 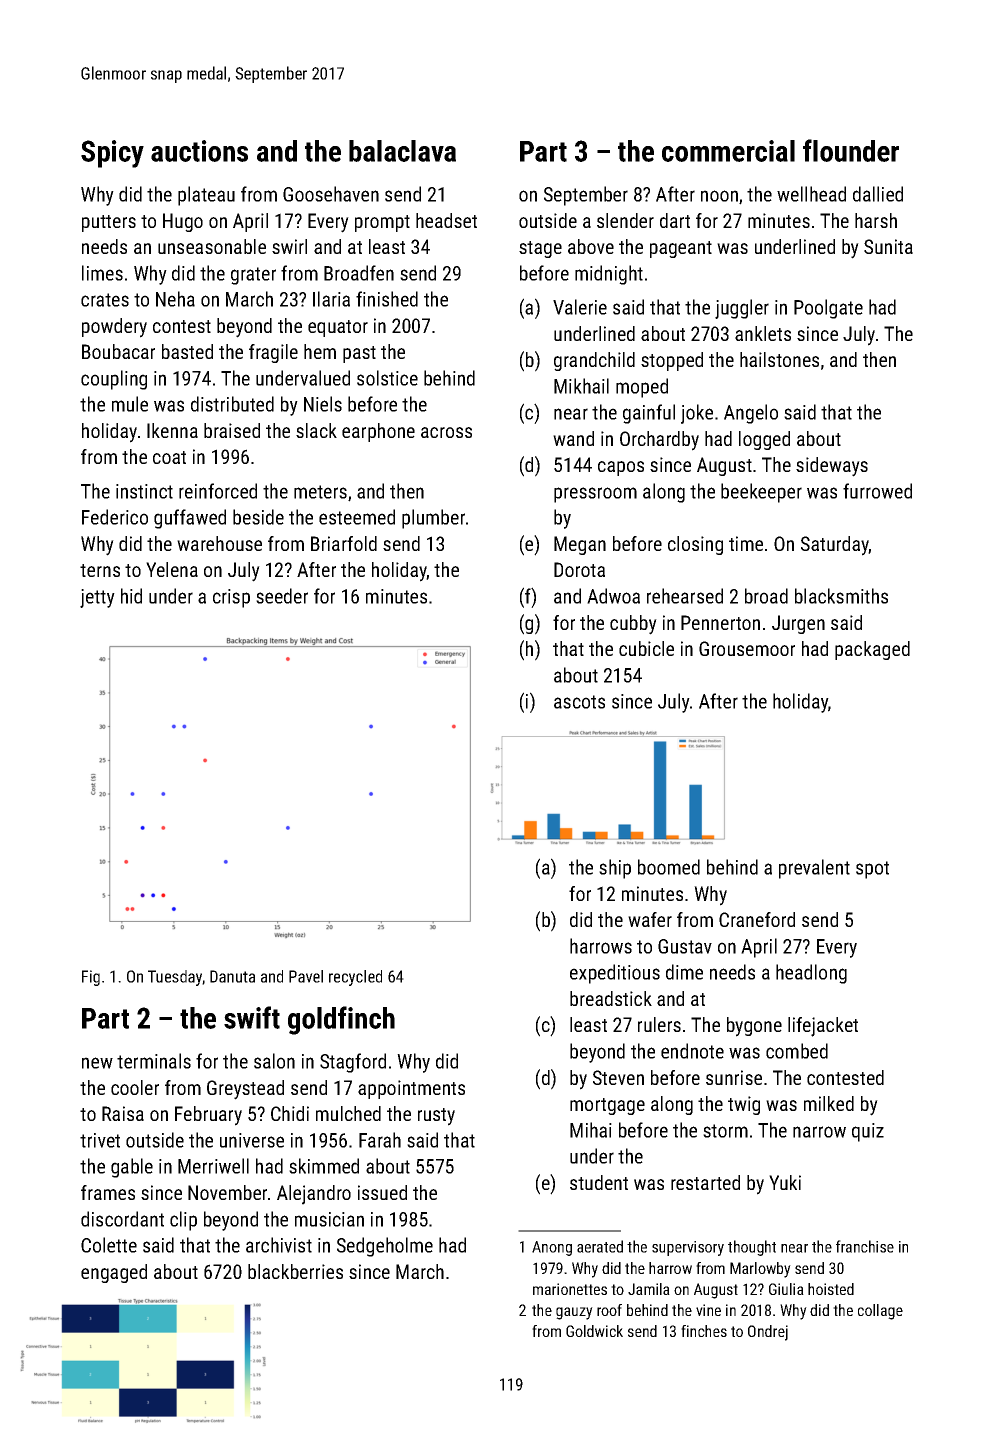 What do you see at coordinates (295, 1271) in the page?
I see `blackberries` at bounding box center [295, 1271].
